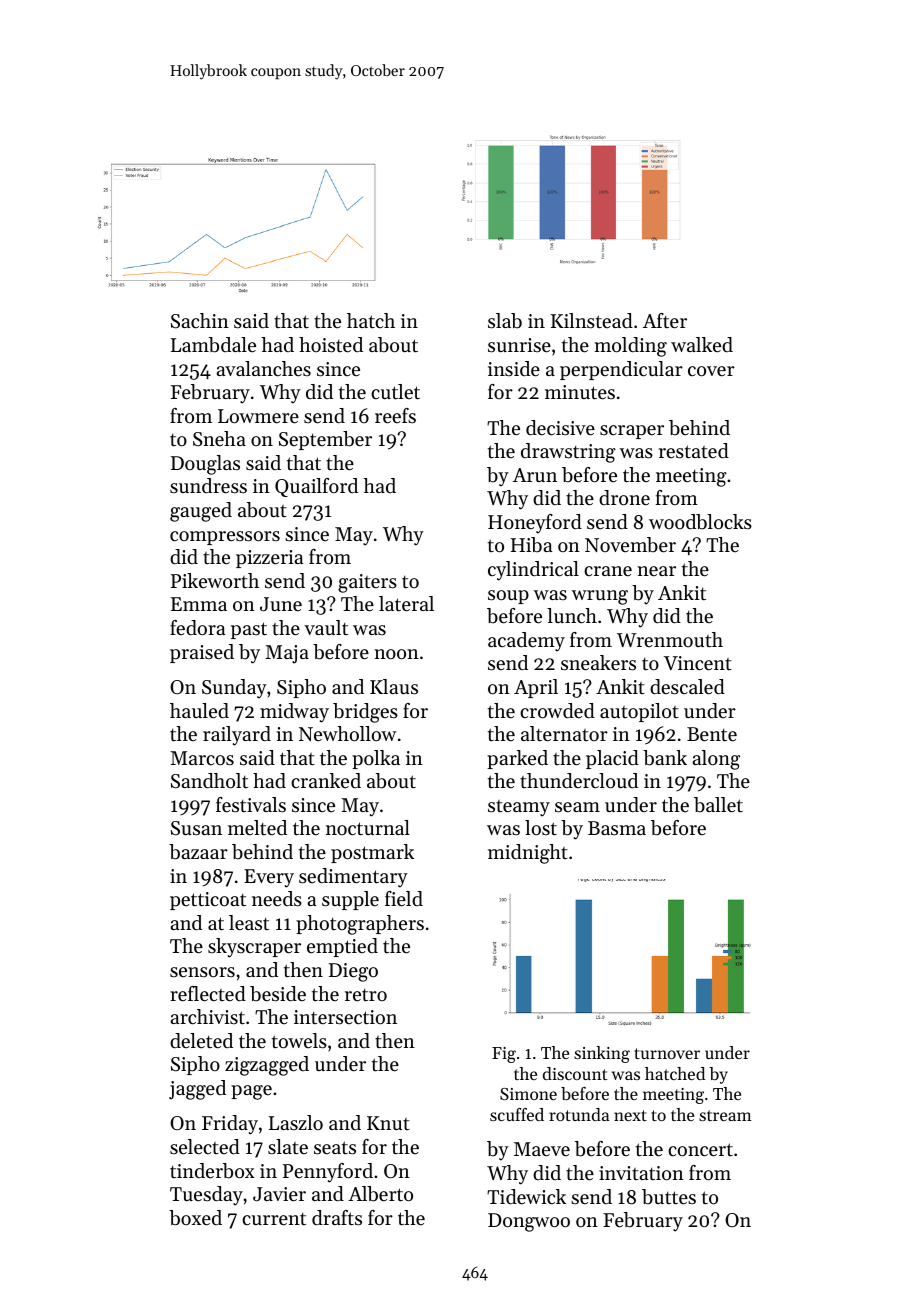  I want to click on current, so click(274, 1219).
